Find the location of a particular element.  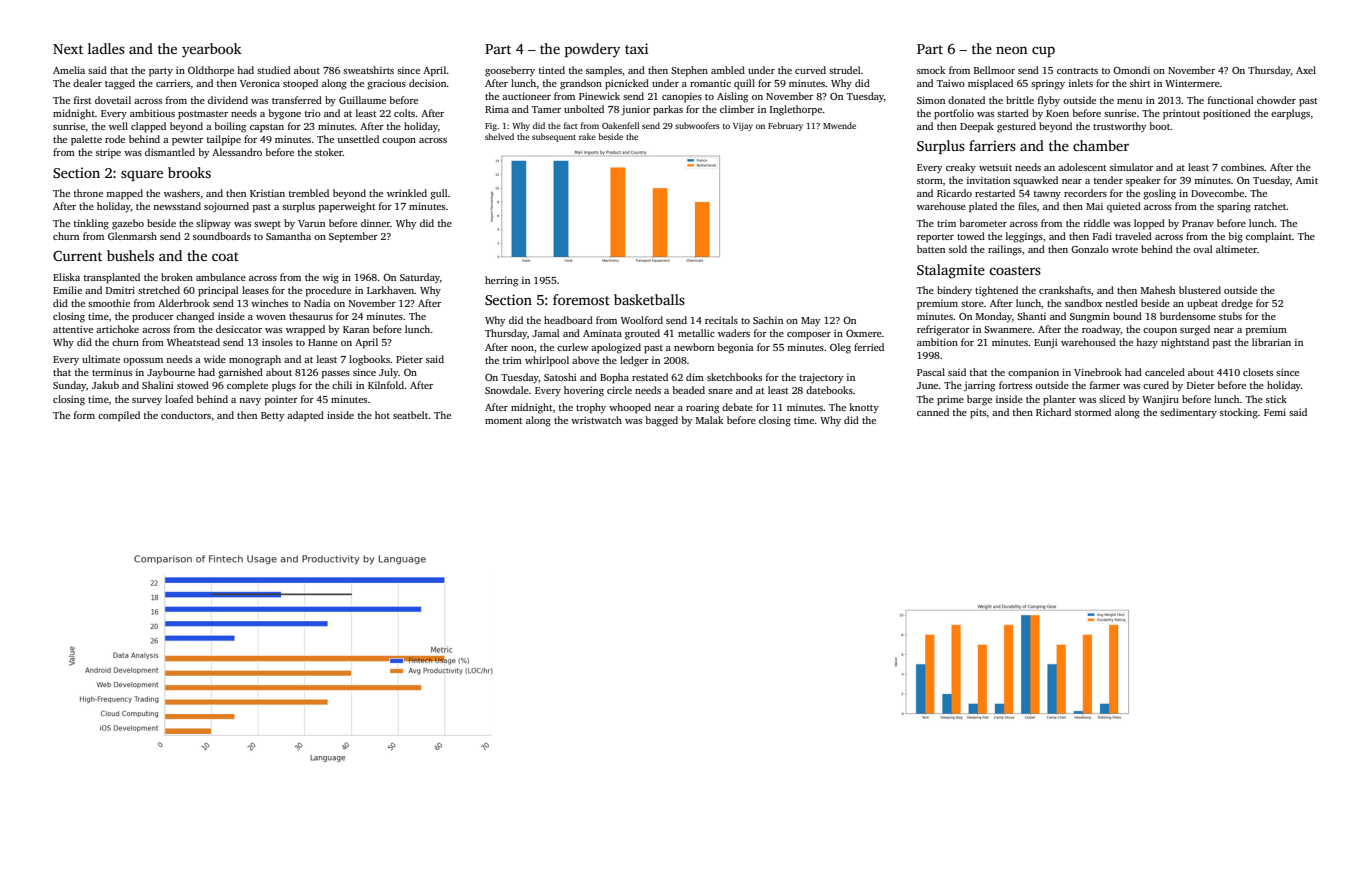

gull is located at coordinates (439, 194).
